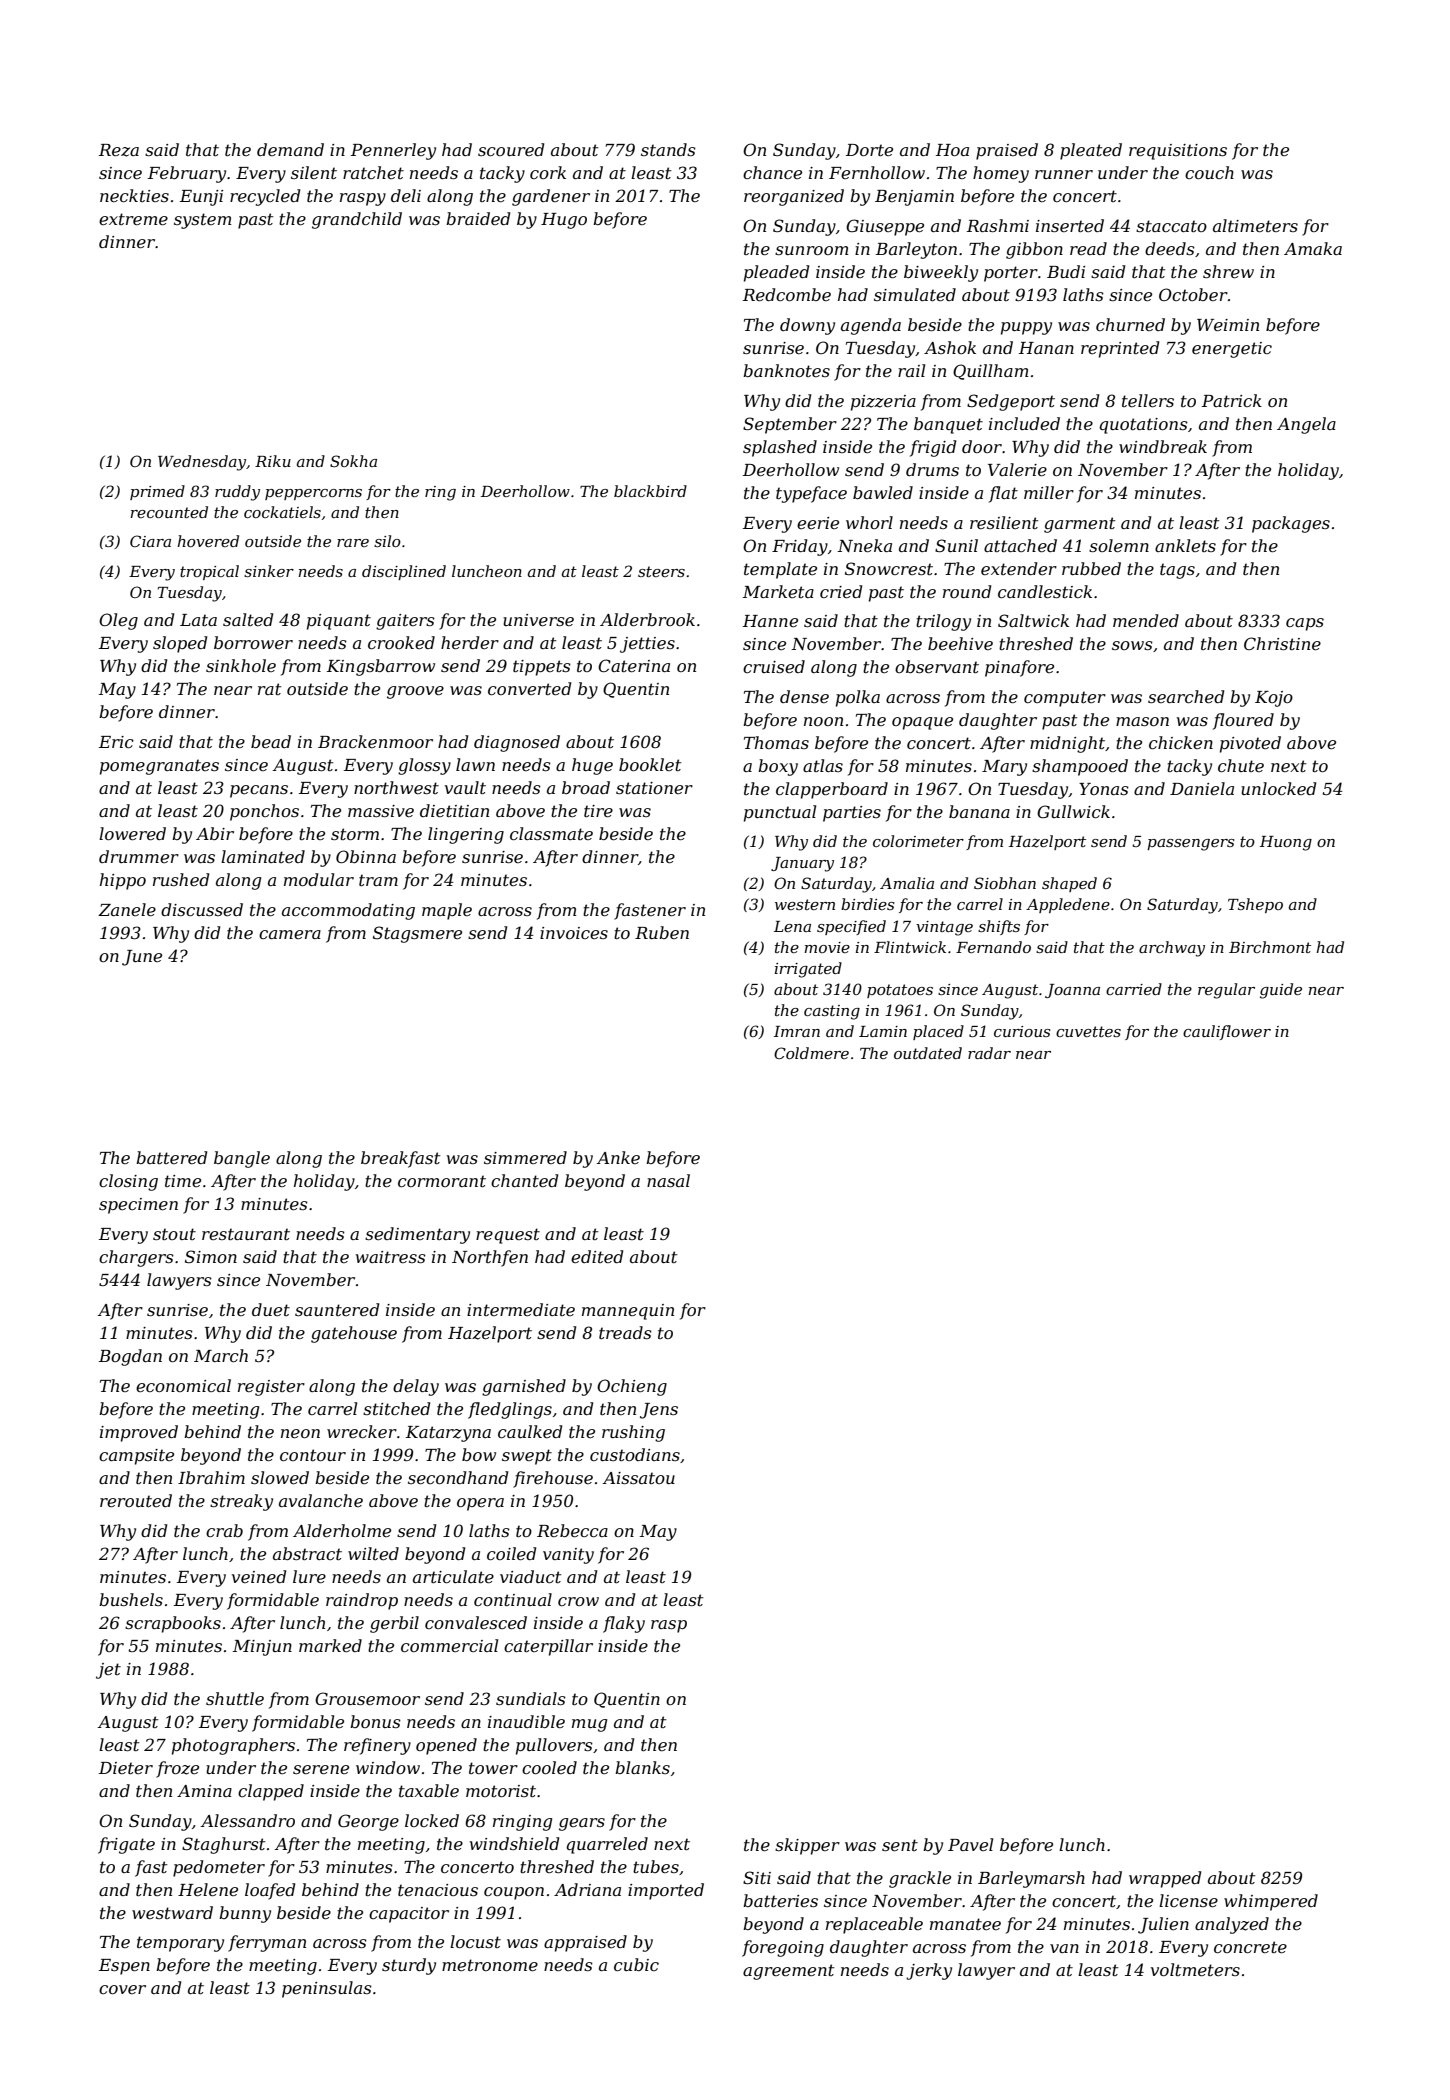 This page has width=1450, height=2100. What do you see at coordinates (811, 1053) in the page?
I see `Coldmere` at bounding box center [811, 1053].
